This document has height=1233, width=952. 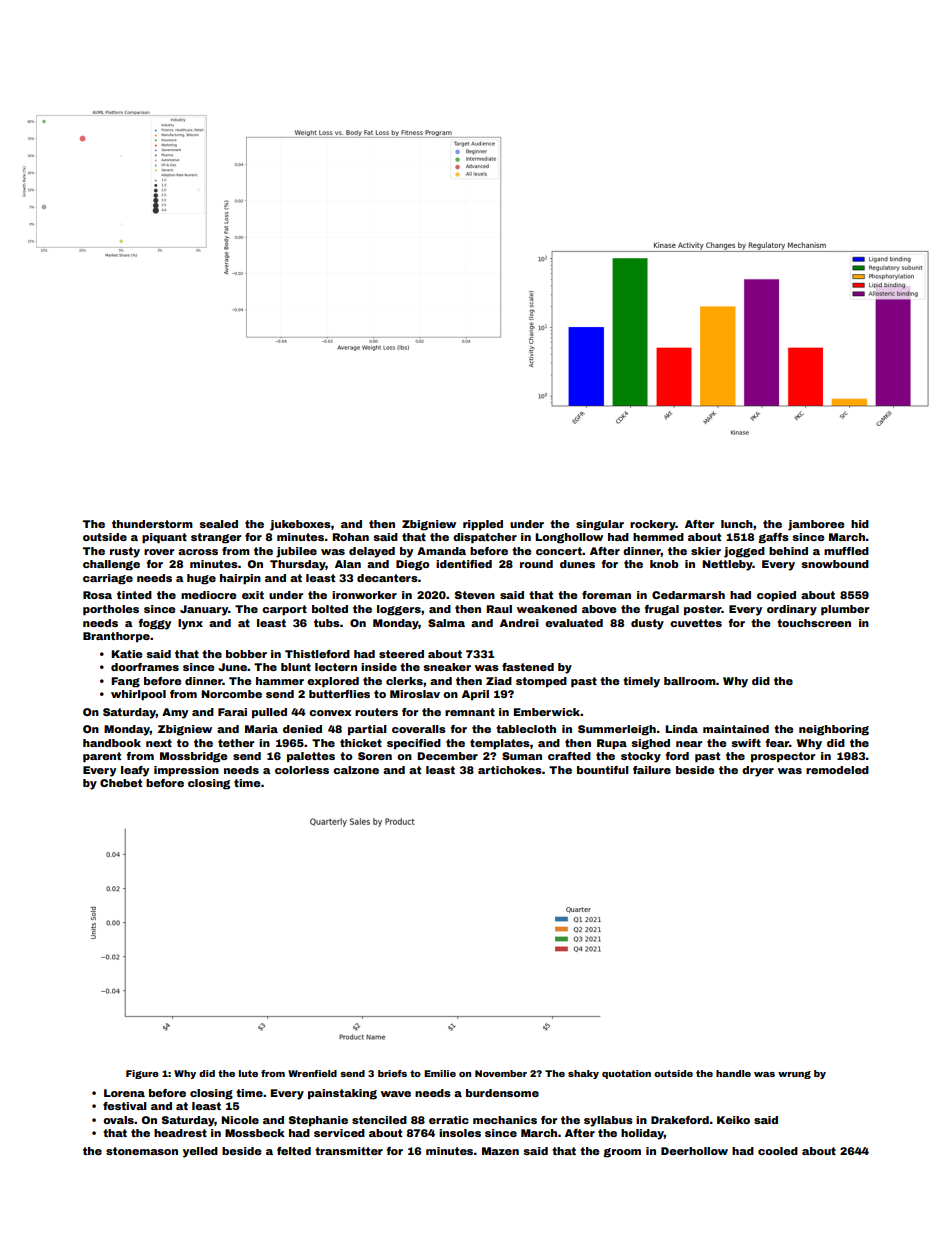 I want to click on Chebet, so click(x=121, y=783).
